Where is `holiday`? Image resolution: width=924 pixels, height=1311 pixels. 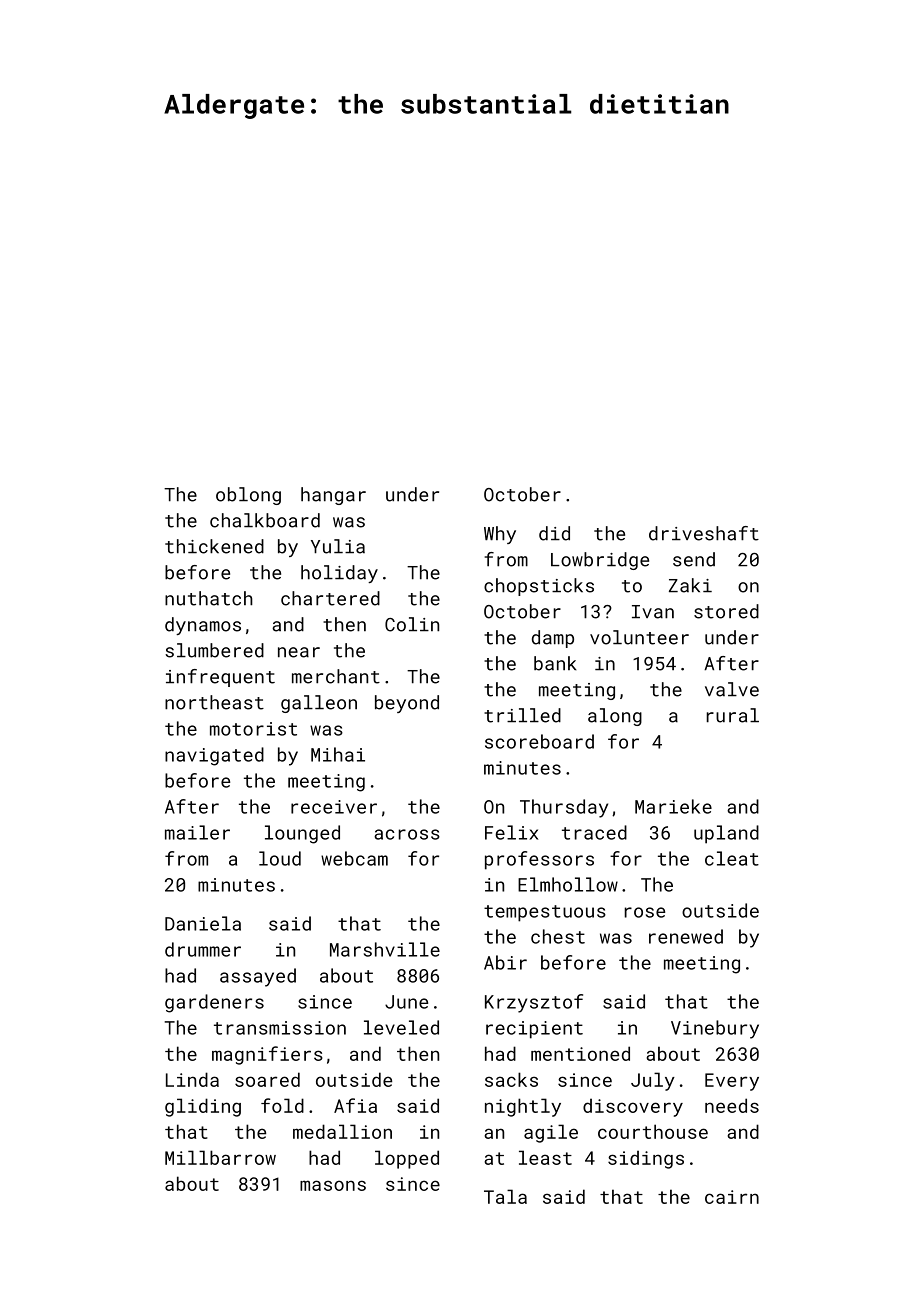 holiday is located at coordinates (339, 574).
